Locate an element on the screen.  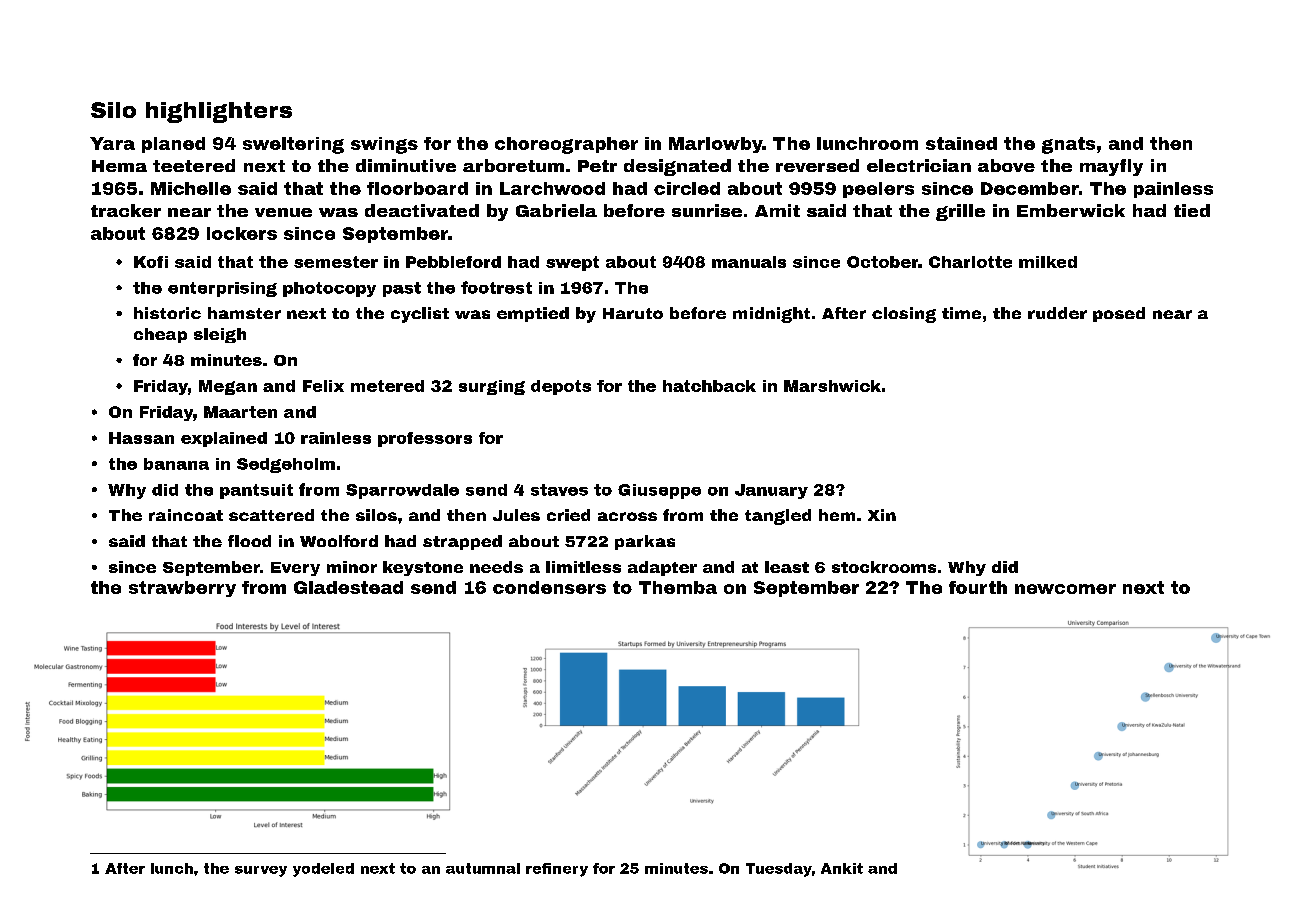
Jules is located at coordinates (516, 515).
